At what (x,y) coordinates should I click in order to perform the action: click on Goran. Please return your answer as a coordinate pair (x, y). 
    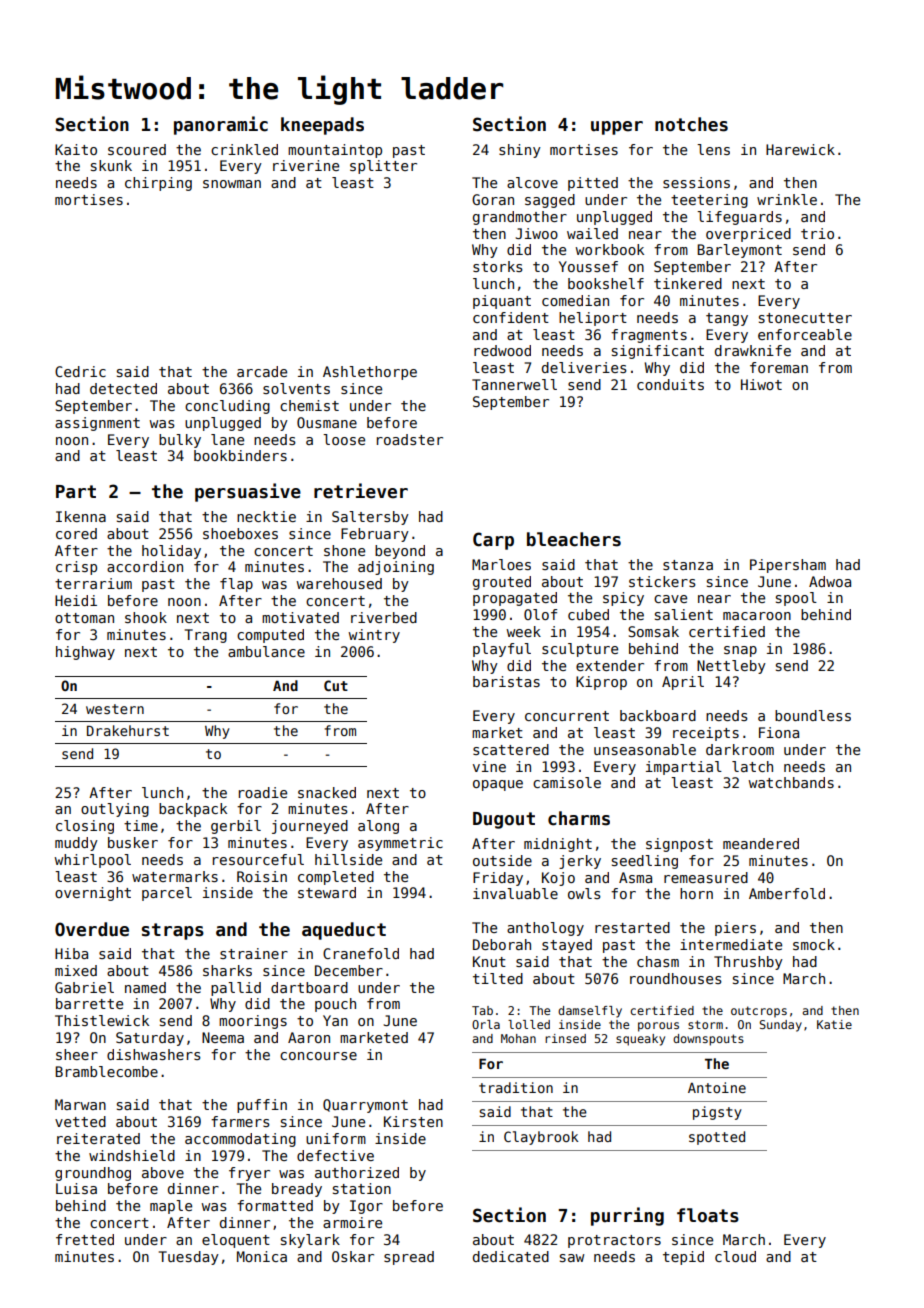
    Looking at the image, I should click on (493, 199).
